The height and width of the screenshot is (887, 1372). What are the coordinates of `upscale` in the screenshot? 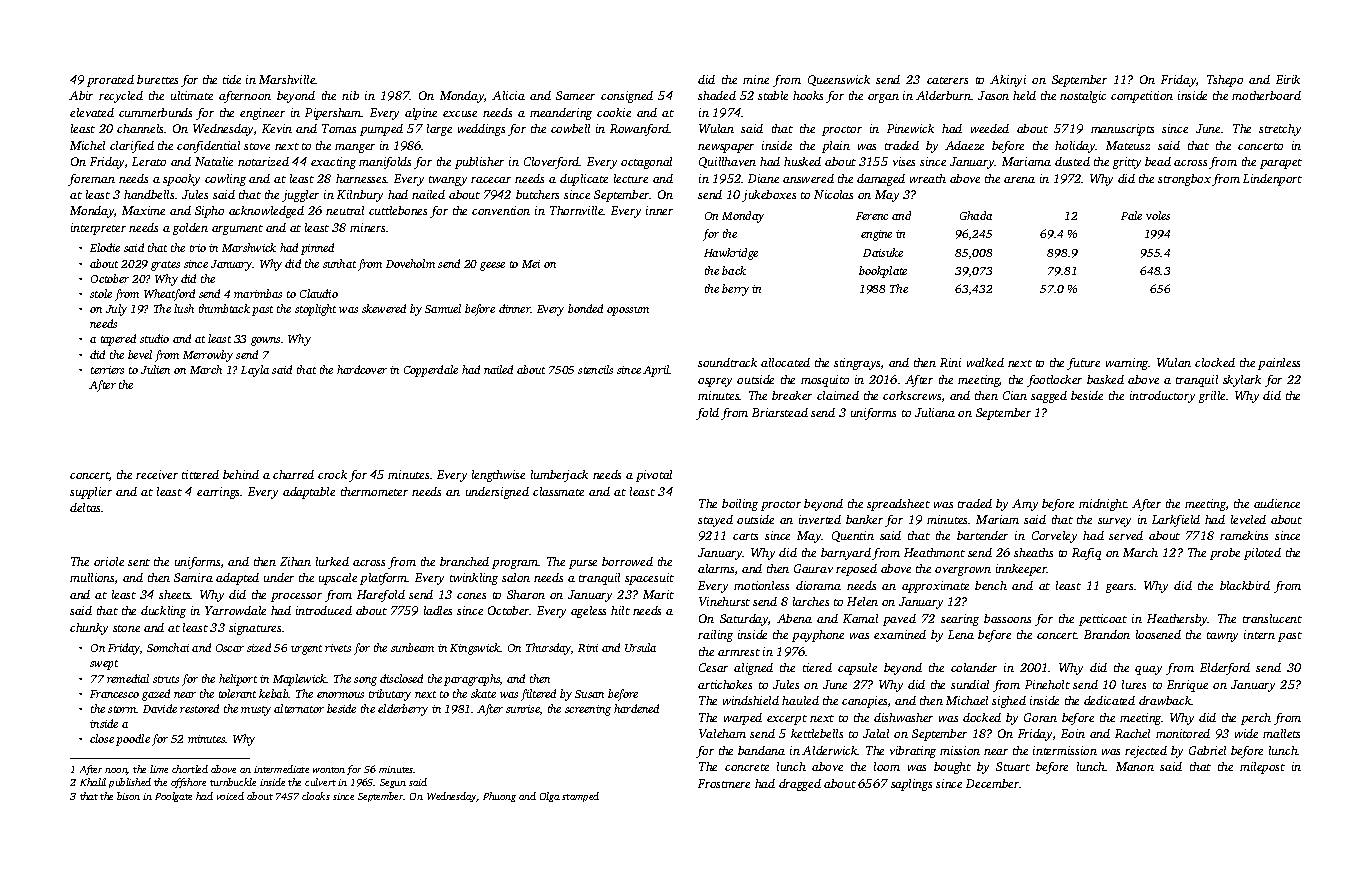 It's located at (338, 579).
